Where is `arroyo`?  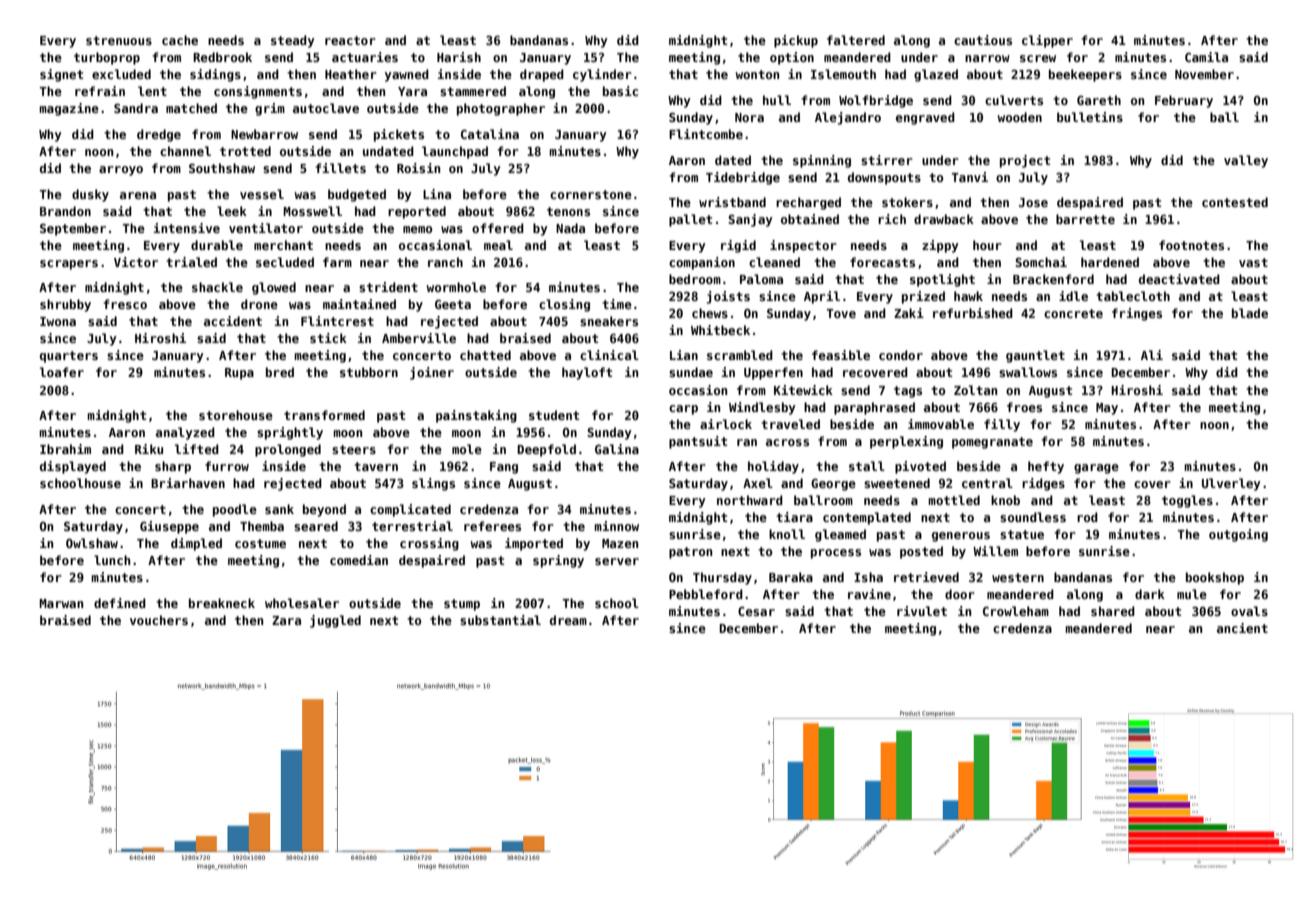
arroyo is located at coordinates (121, 171).
